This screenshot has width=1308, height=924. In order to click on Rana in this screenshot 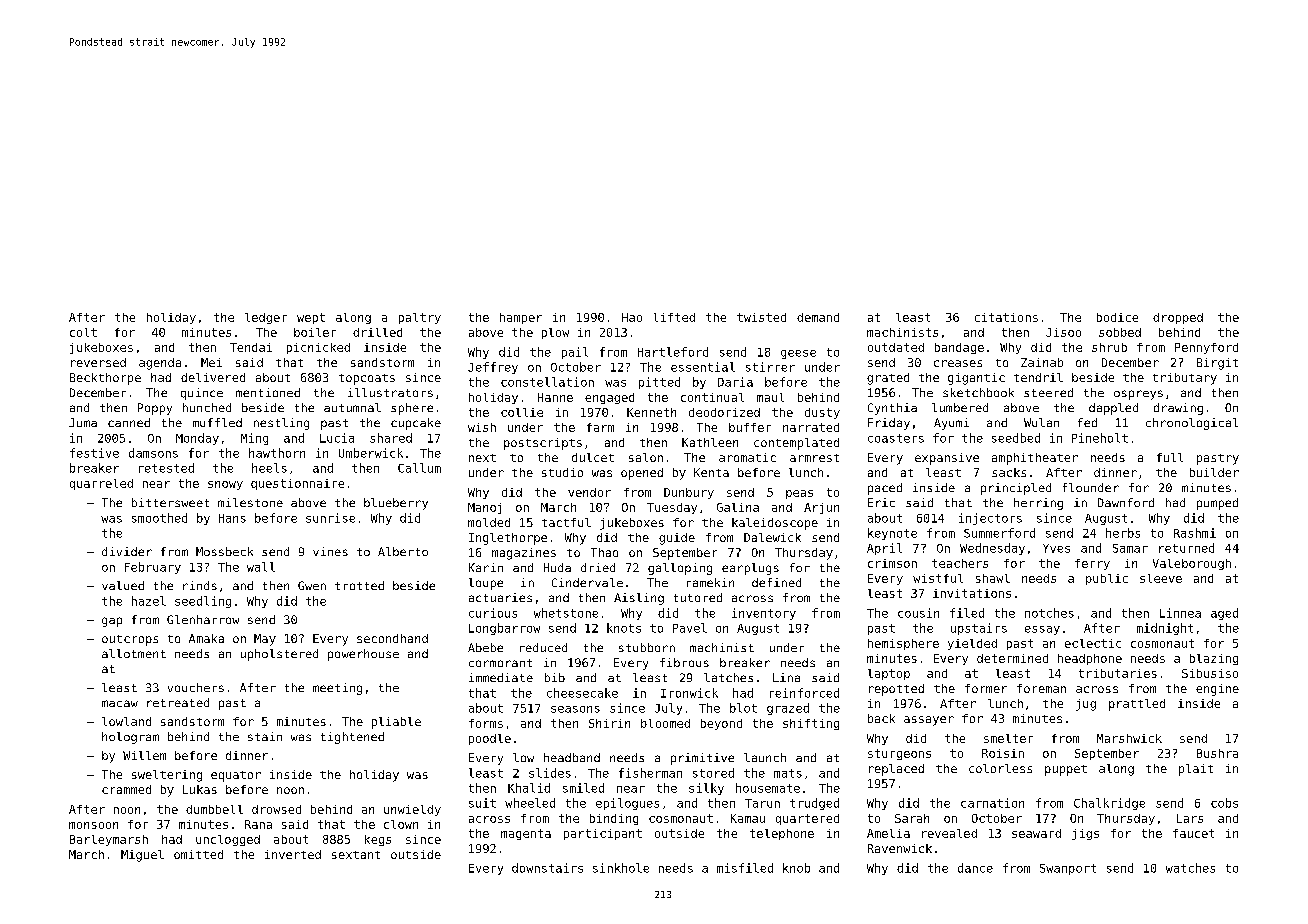, I will do `click(258, 824)`.
